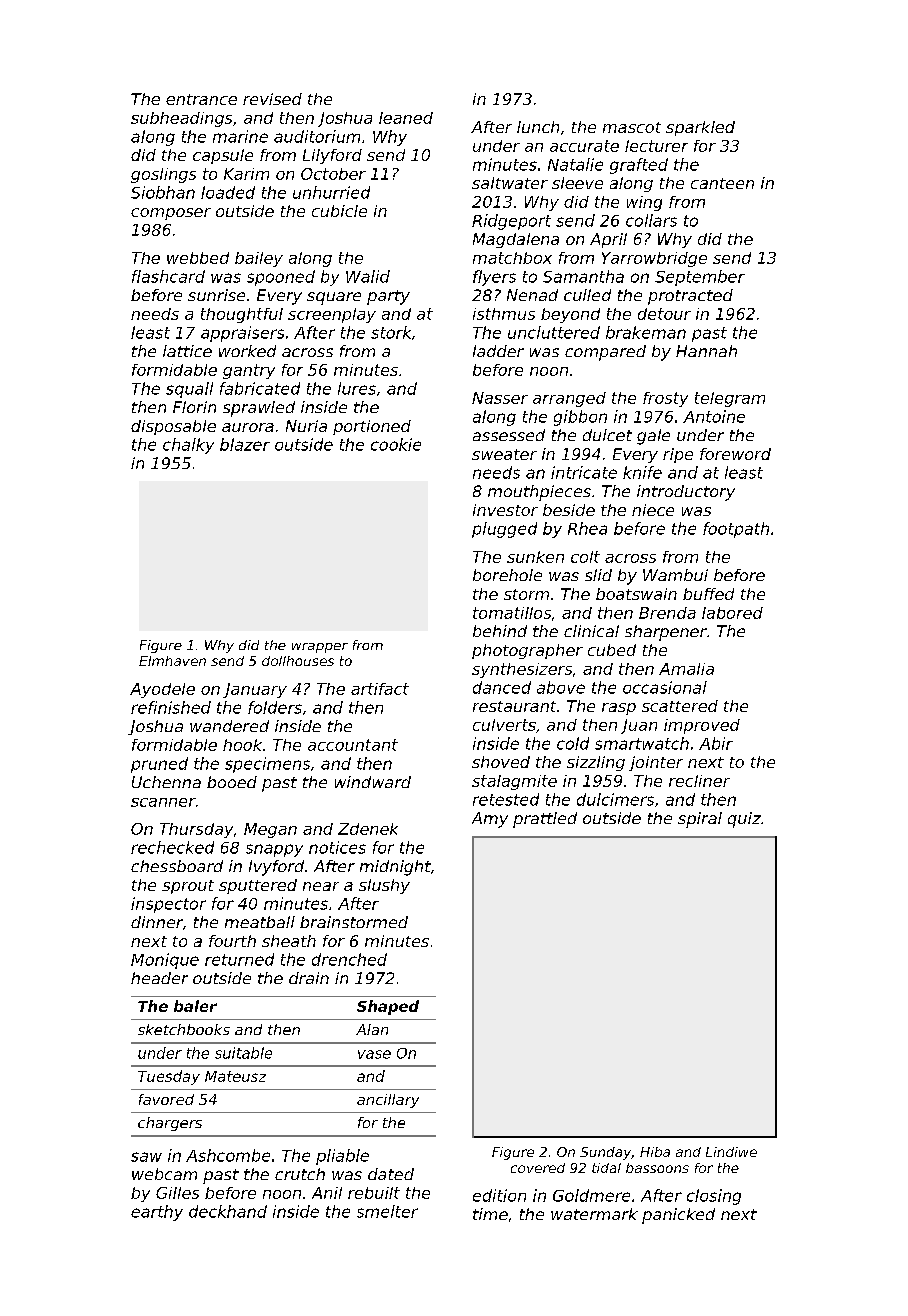  What do you see at coordinates (333, 174) in the page?
I see `October` at bounding box center [333, 174].
